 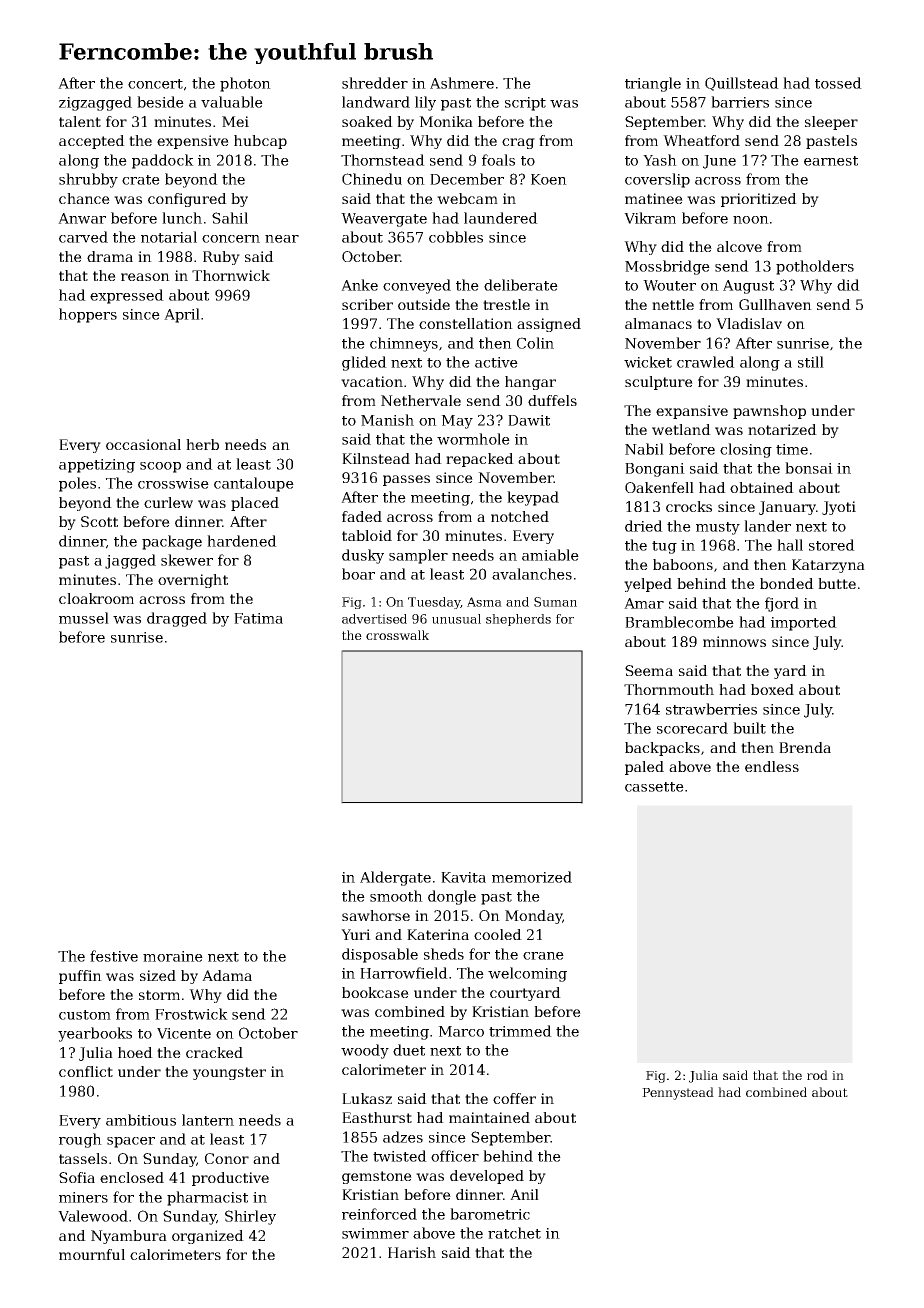 What do you see at coordinates (245, 84) in the screenshot?
I see `photon` at bounding box center [245, 84].
